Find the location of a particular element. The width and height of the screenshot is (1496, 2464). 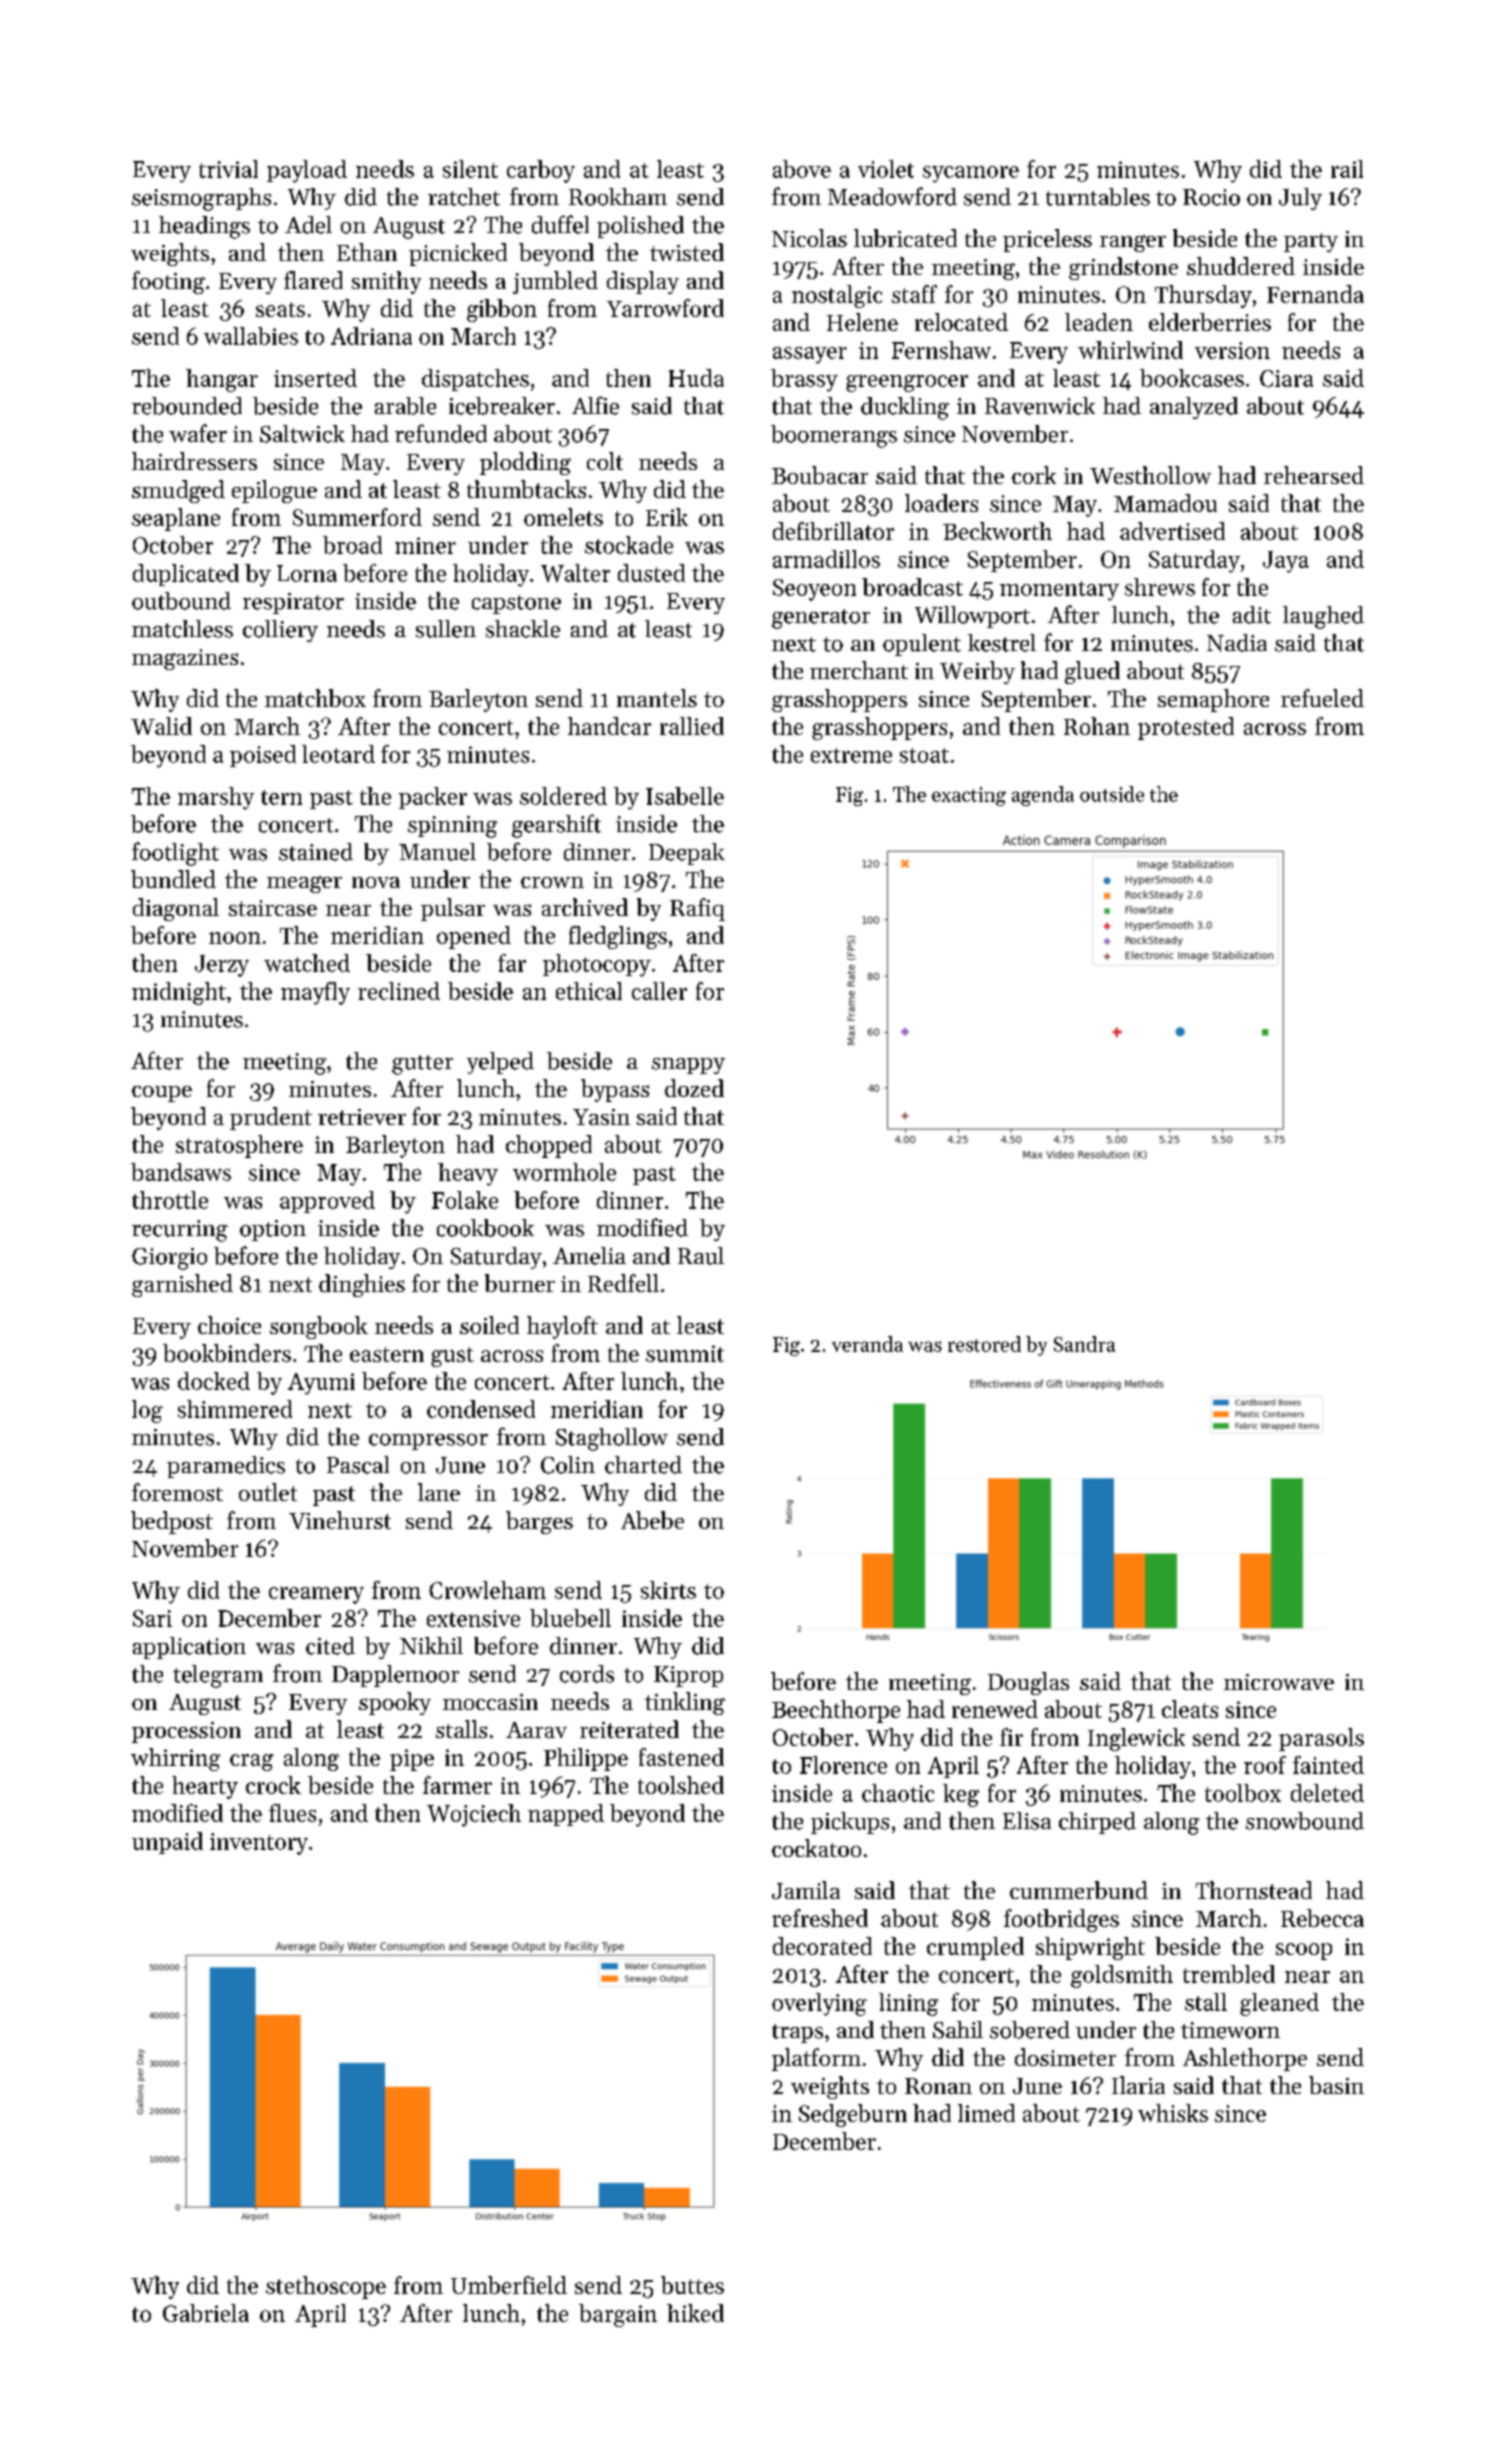

Douglas is located at coordinates (1028, 1683).
